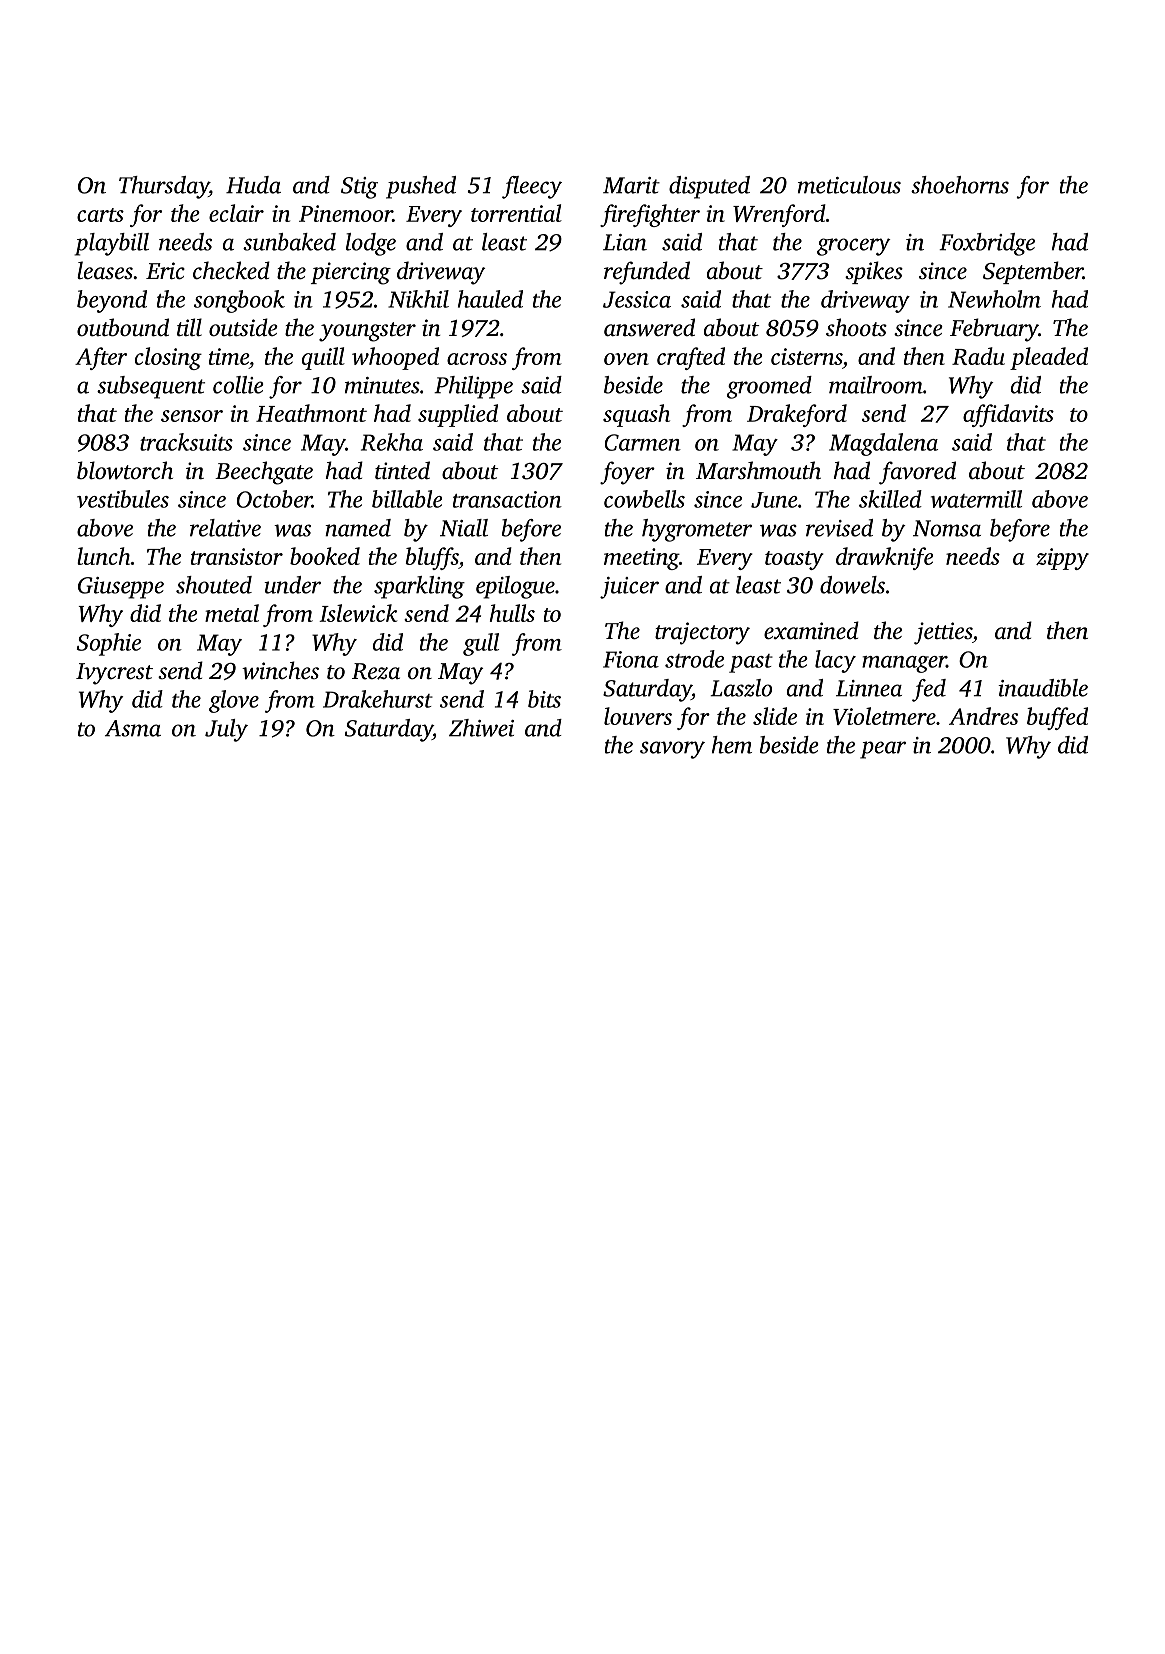 The height and width of the screenshot is (1654, 1165). Describe the element at coordinates (100, 215) in the screenshot. I see `carts` at that location.
